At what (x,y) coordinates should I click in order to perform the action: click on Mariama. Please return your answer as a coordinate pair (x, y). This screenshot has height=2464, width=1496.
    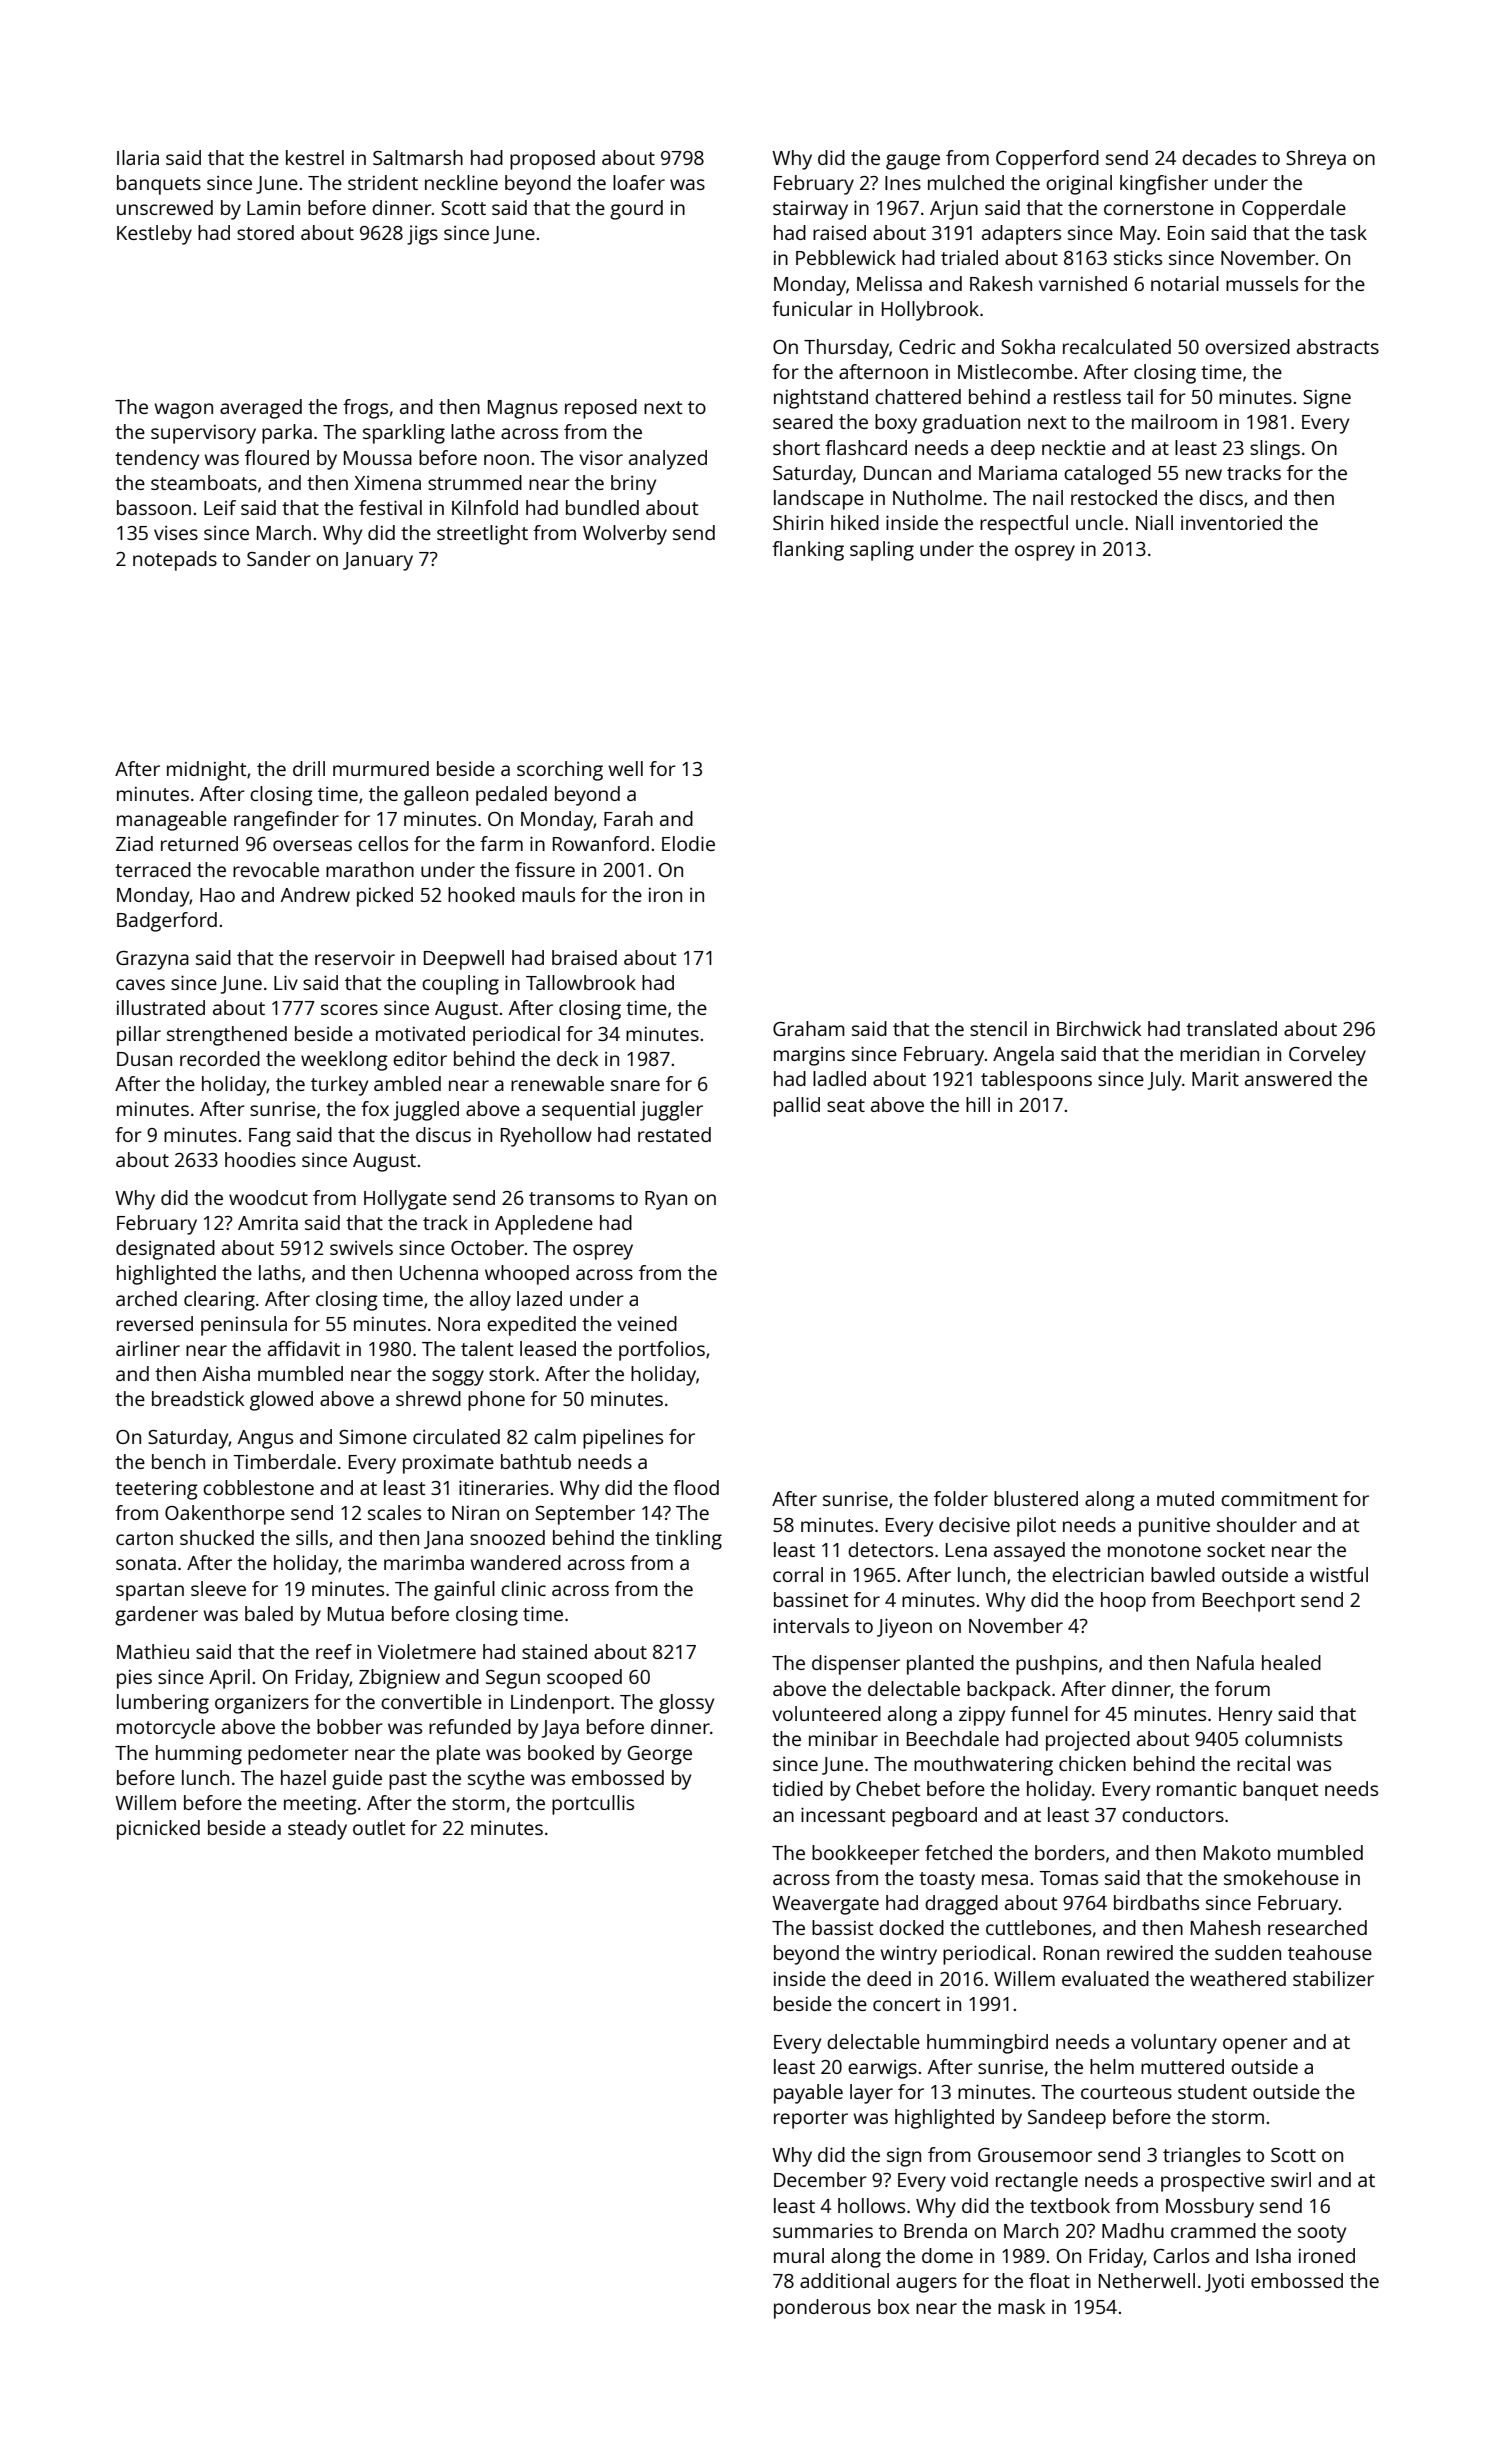
    Looking at the image, I should click on (1018, 472).
